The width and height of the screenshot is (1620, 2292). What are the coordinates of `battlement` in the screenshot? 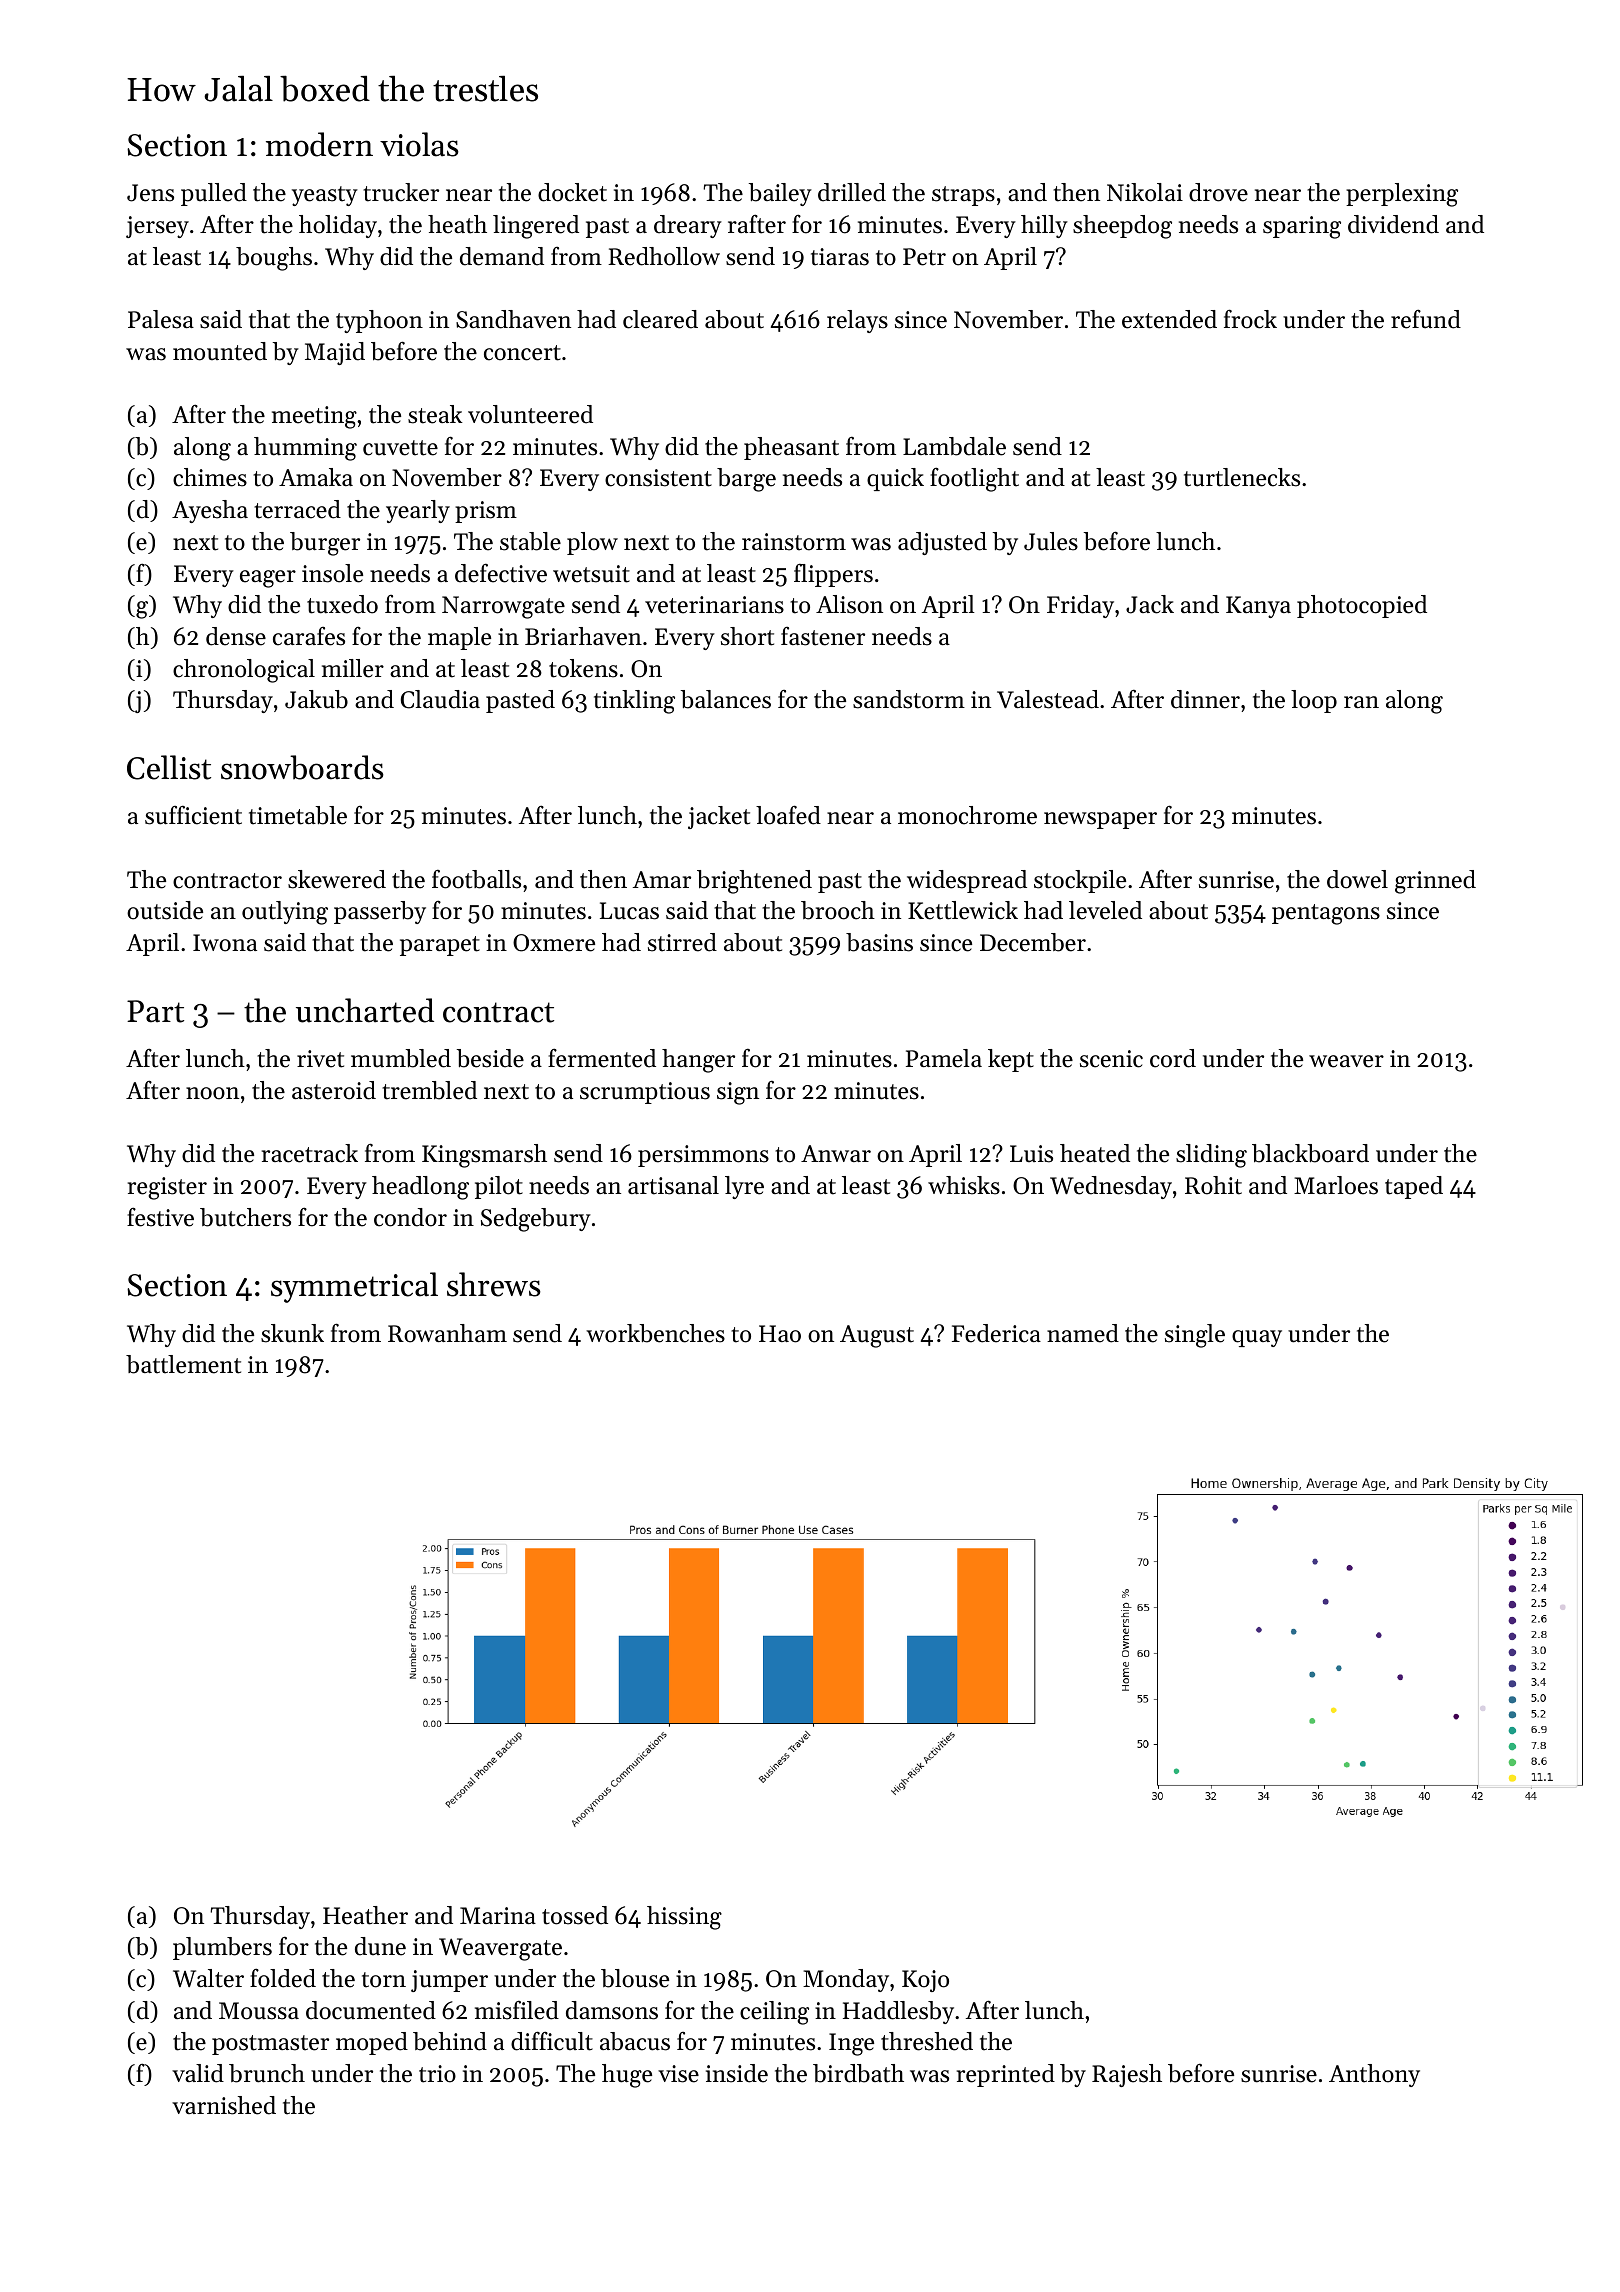 It's located at (183, 1364).
